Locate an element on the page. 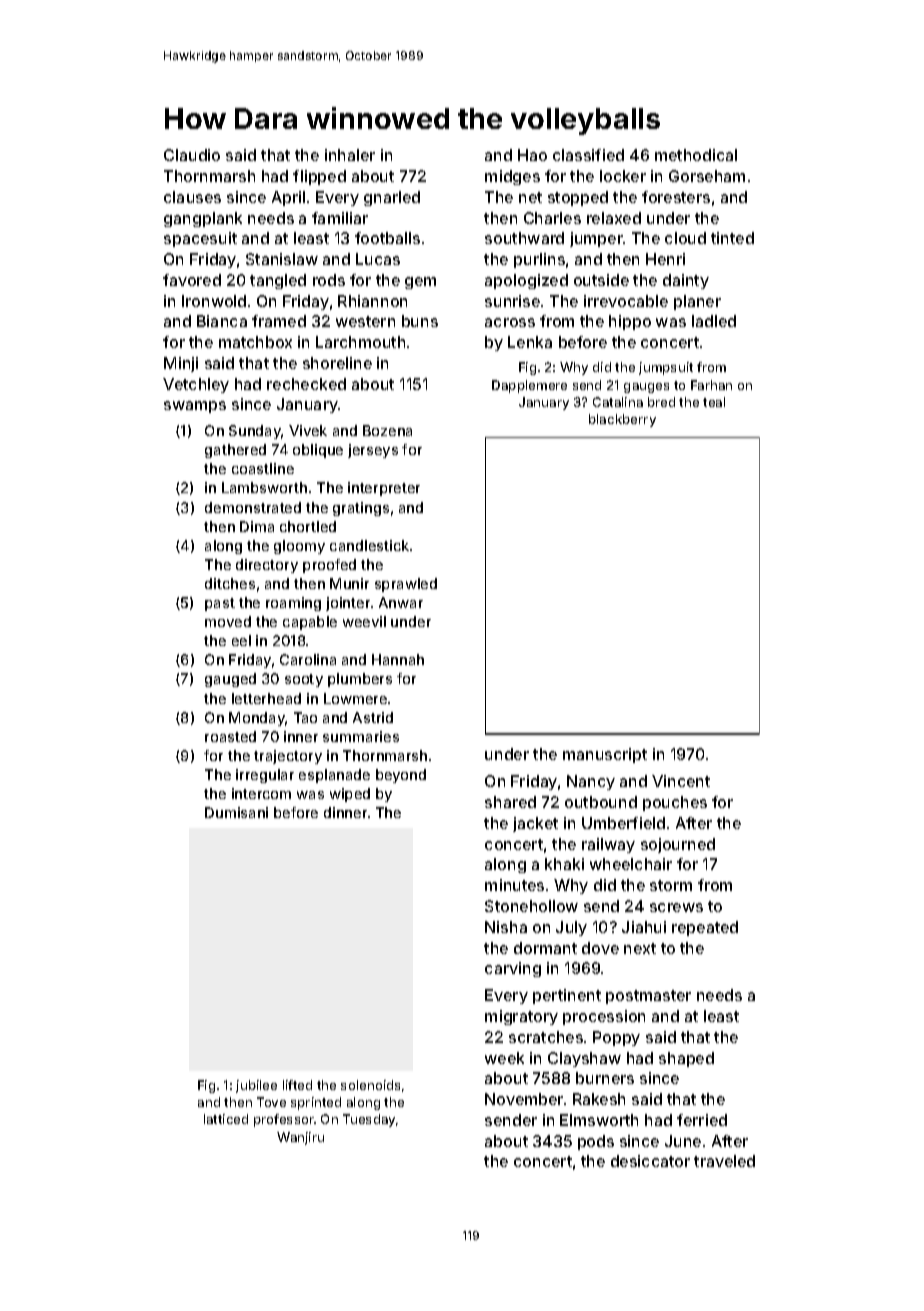 This page has width=924, height=1311. teal is located at coordinates (714, 402).
